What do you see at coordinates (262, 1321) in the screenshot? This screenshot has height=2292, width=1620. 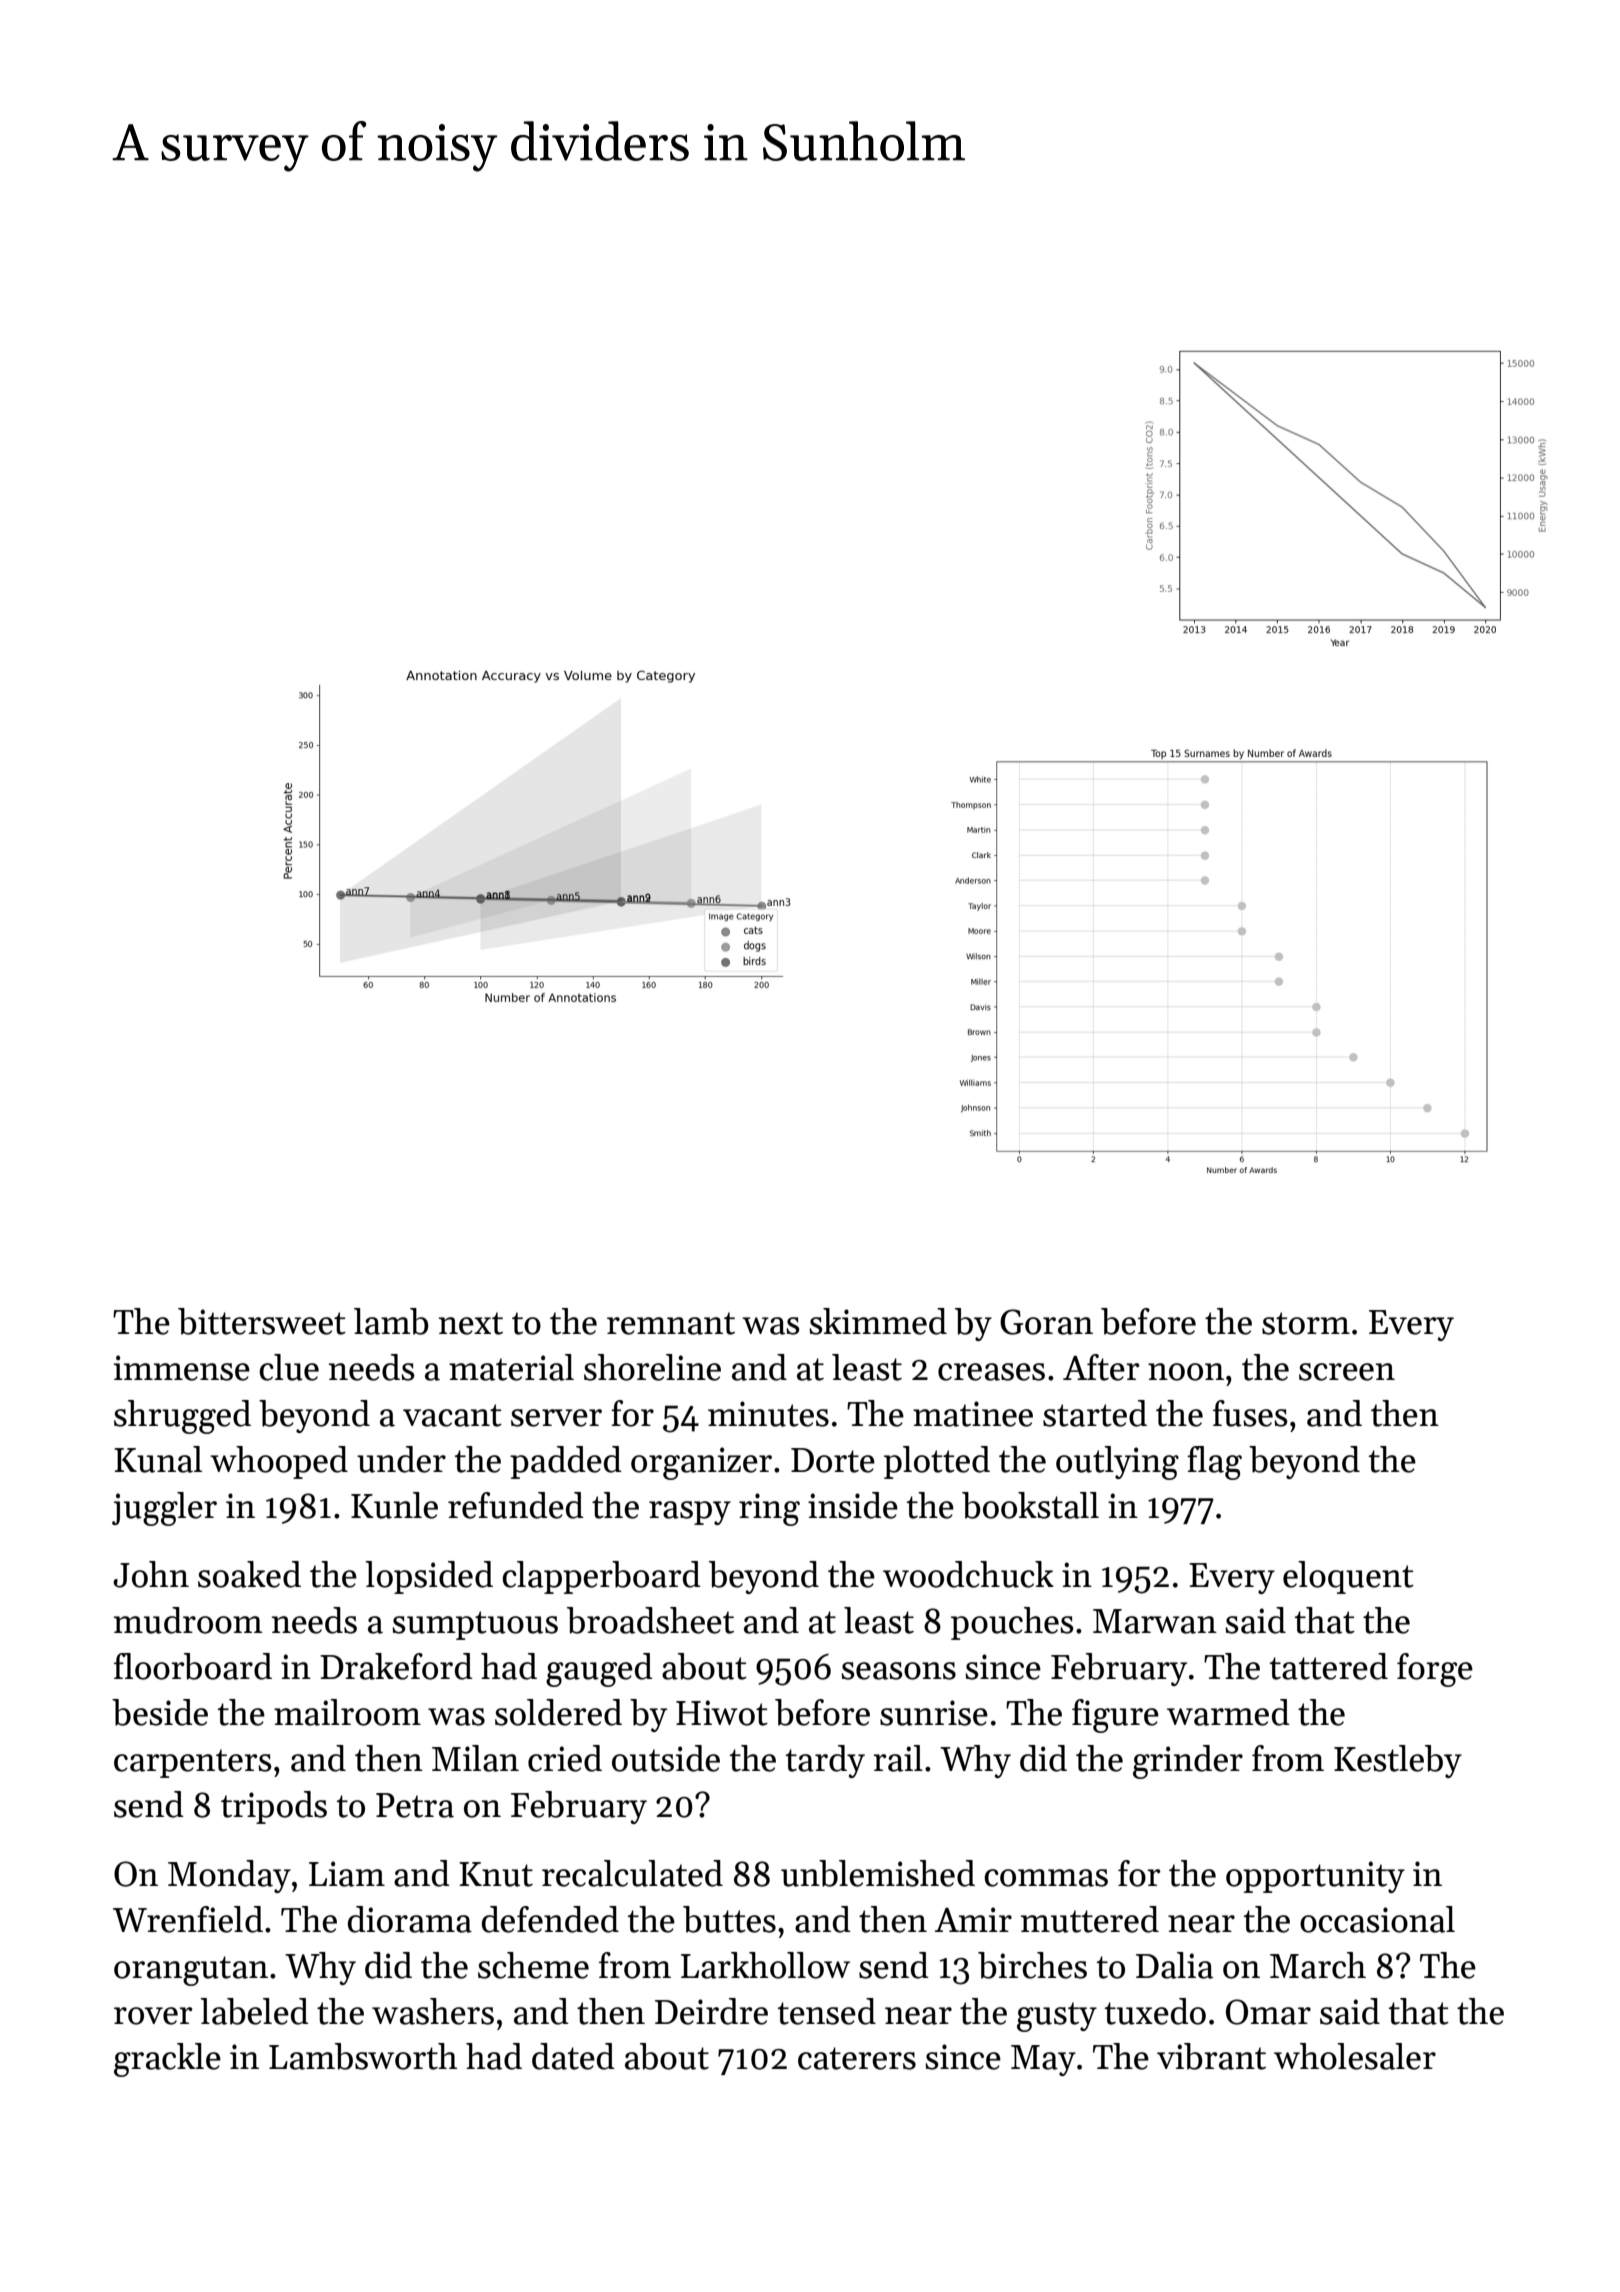 I see `bittersweet` at bounding box center [262, 1321].
